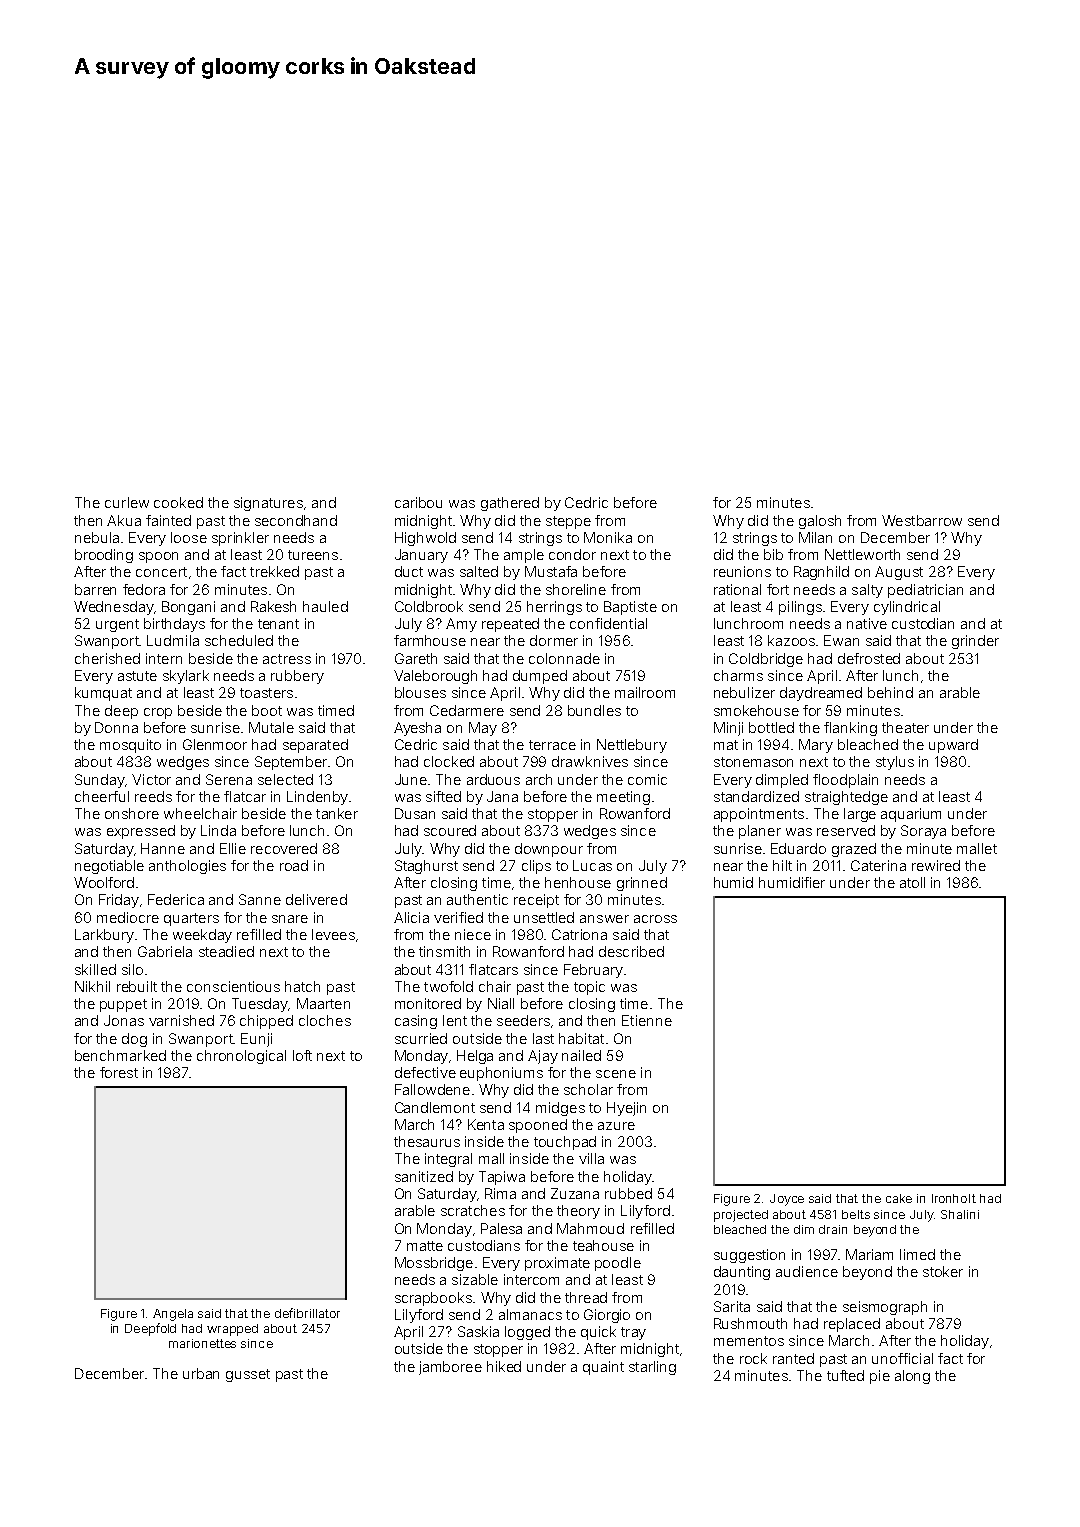 Image resolution: width=1080 pixels, height=1527 pixels. I want to click on Ironholt, so click(954, 1198).
